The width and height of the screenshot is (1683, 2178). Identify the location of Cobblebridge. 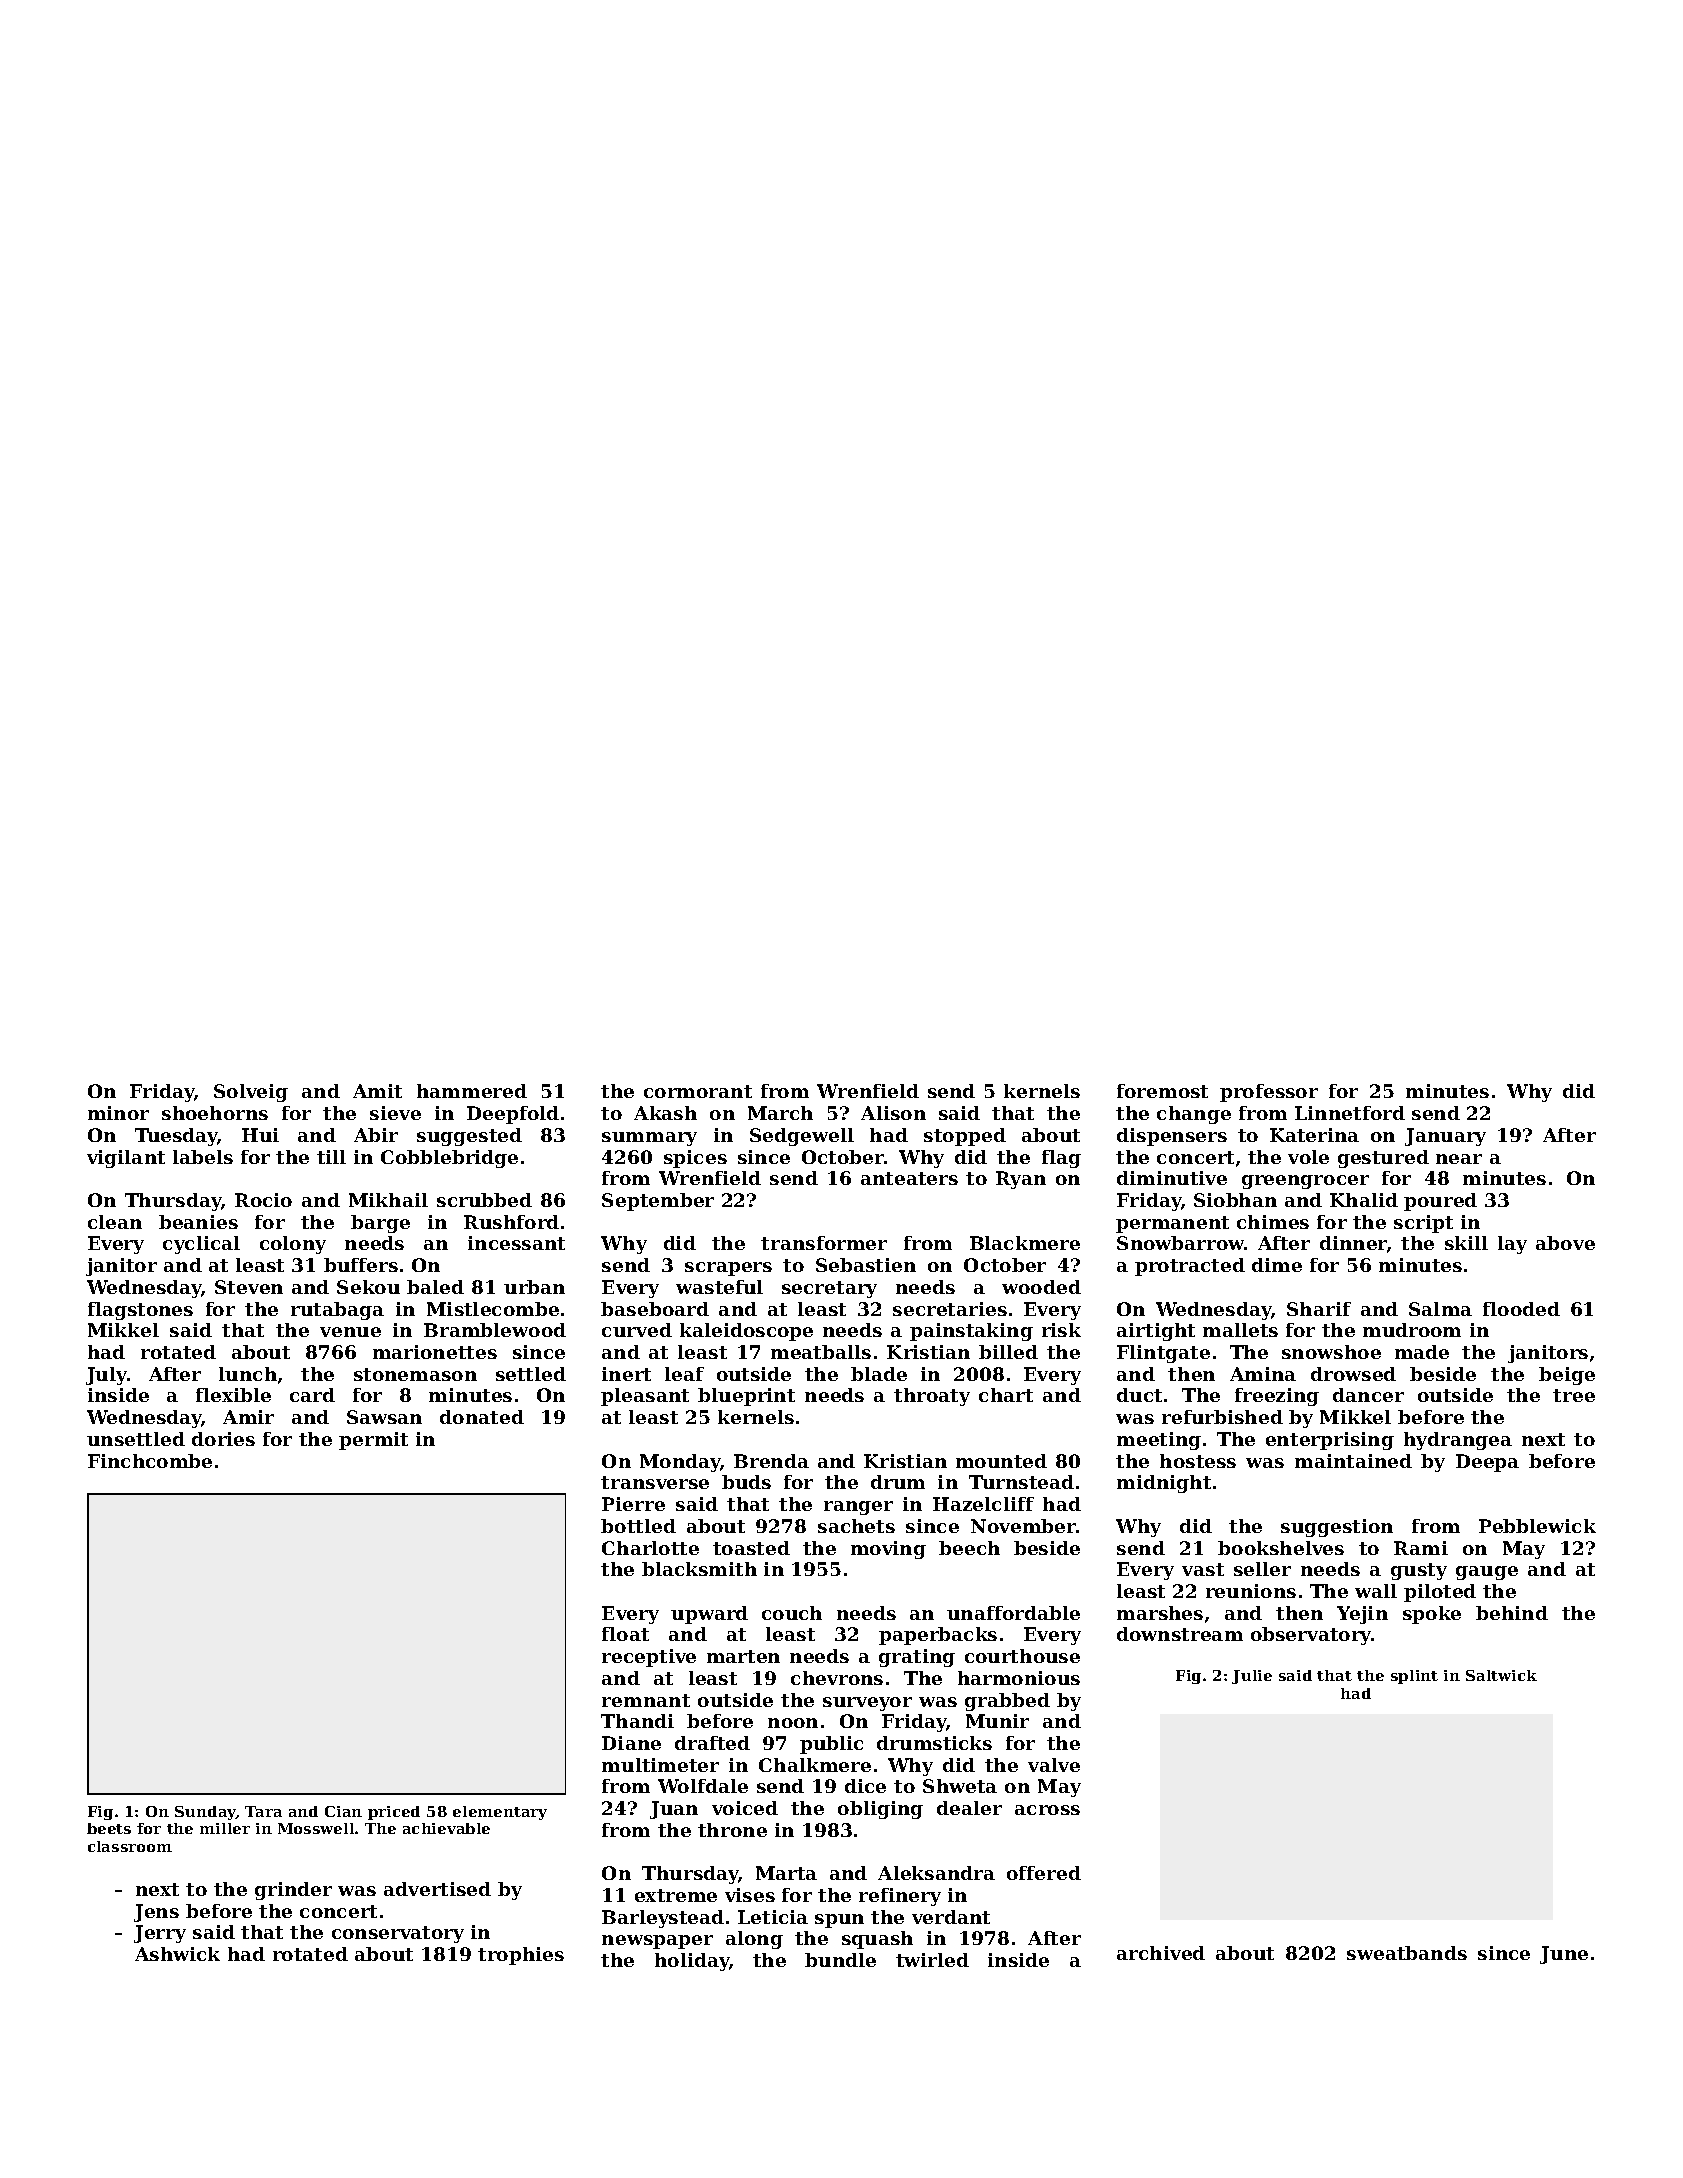
(449, 1159).
